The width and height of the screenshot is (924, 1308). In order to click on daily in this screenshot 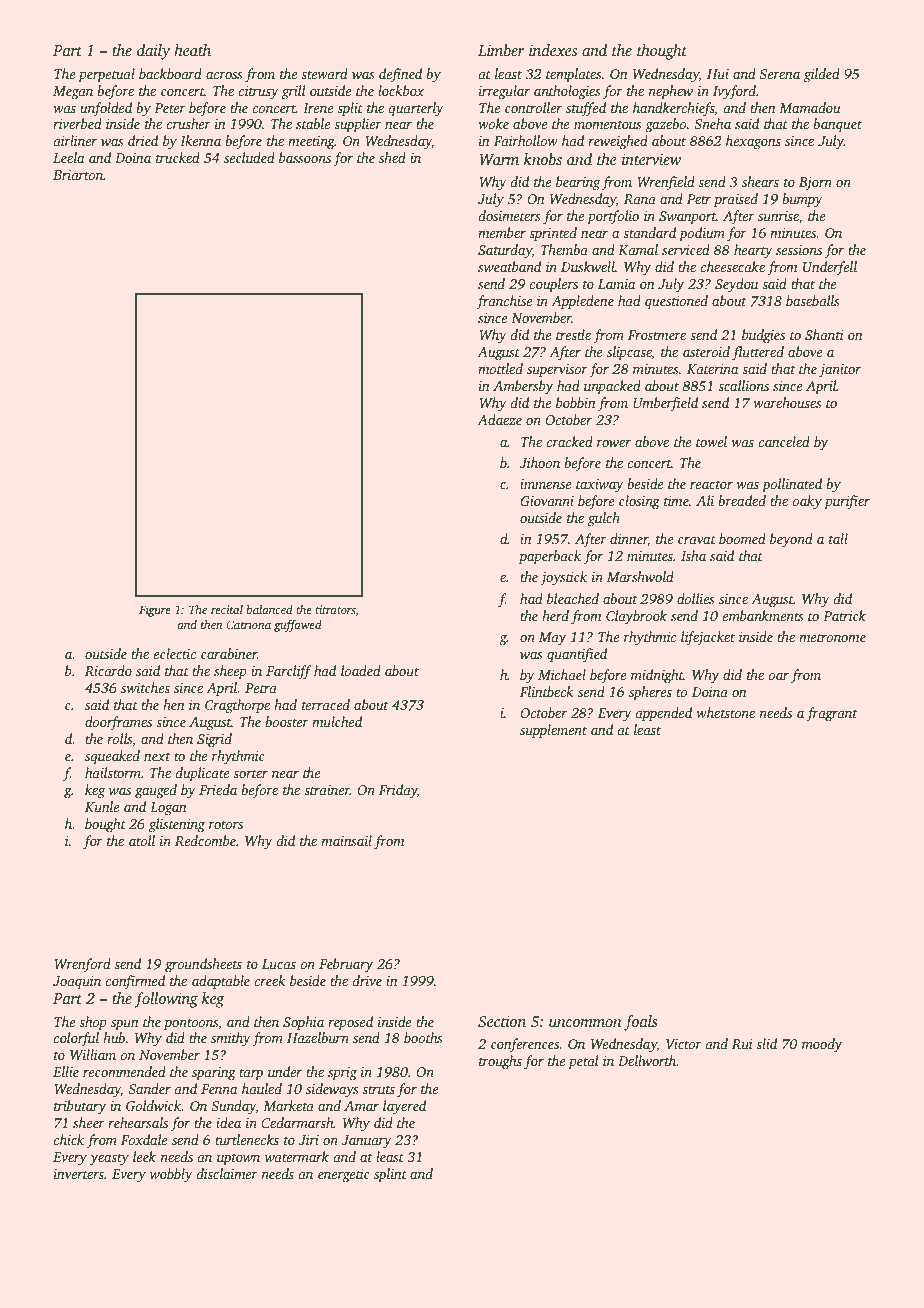, I will do `click(154, 52)`.
